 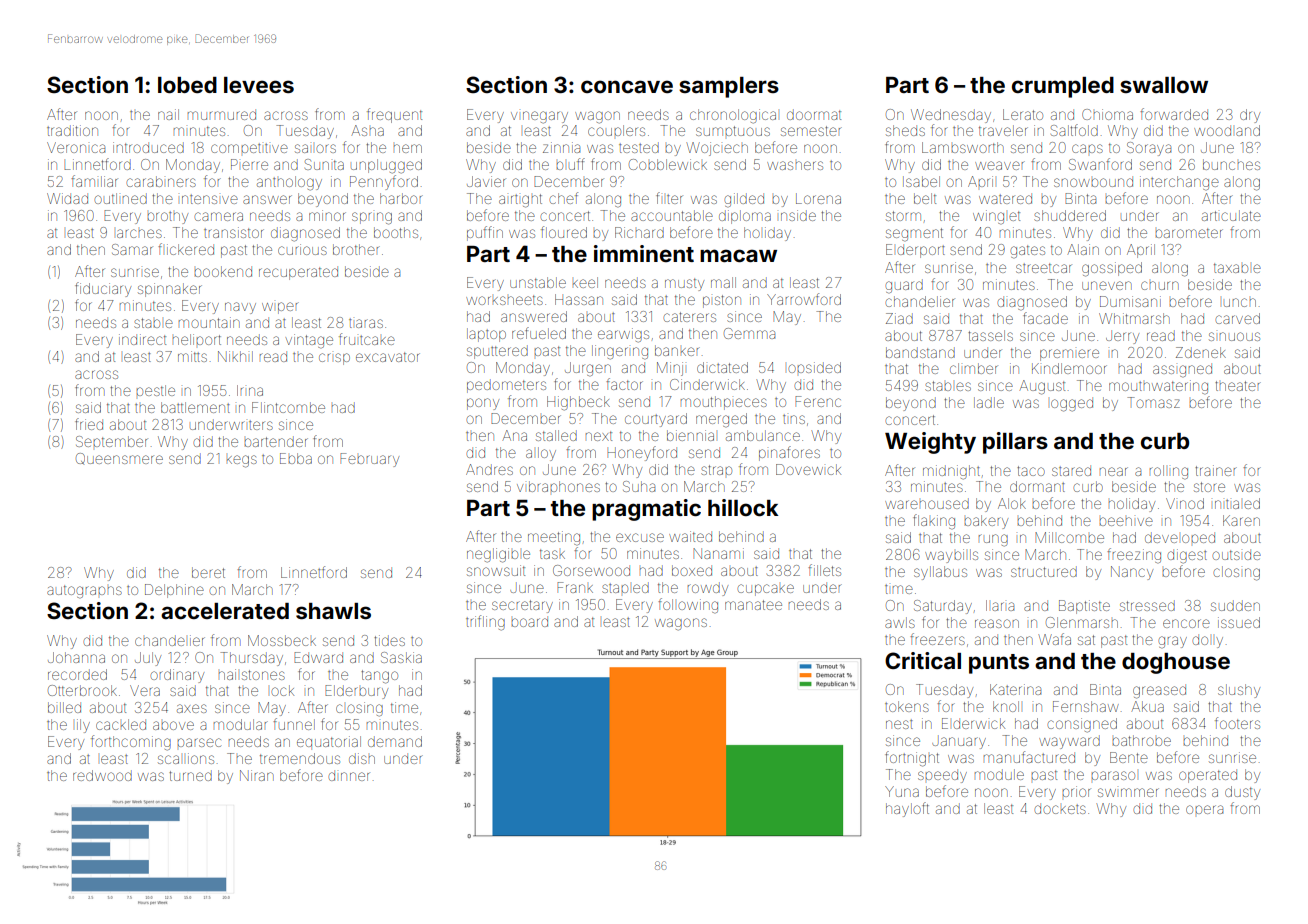 I want to click on levees, so click(x=259, y=85).
